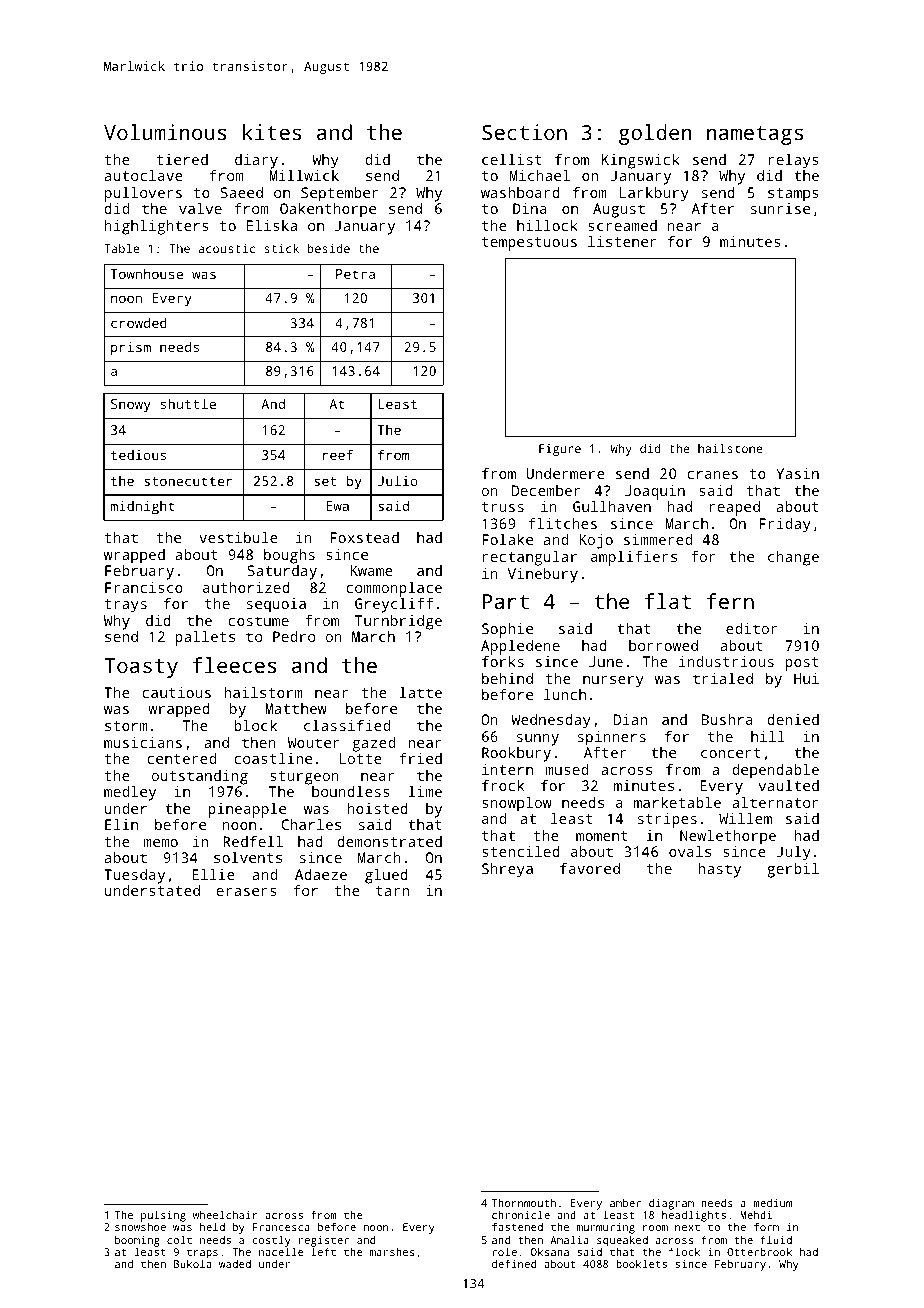 The width and height of the screenshot is (924, 1308). I want to click on Bukola, so click(192, 1264).
